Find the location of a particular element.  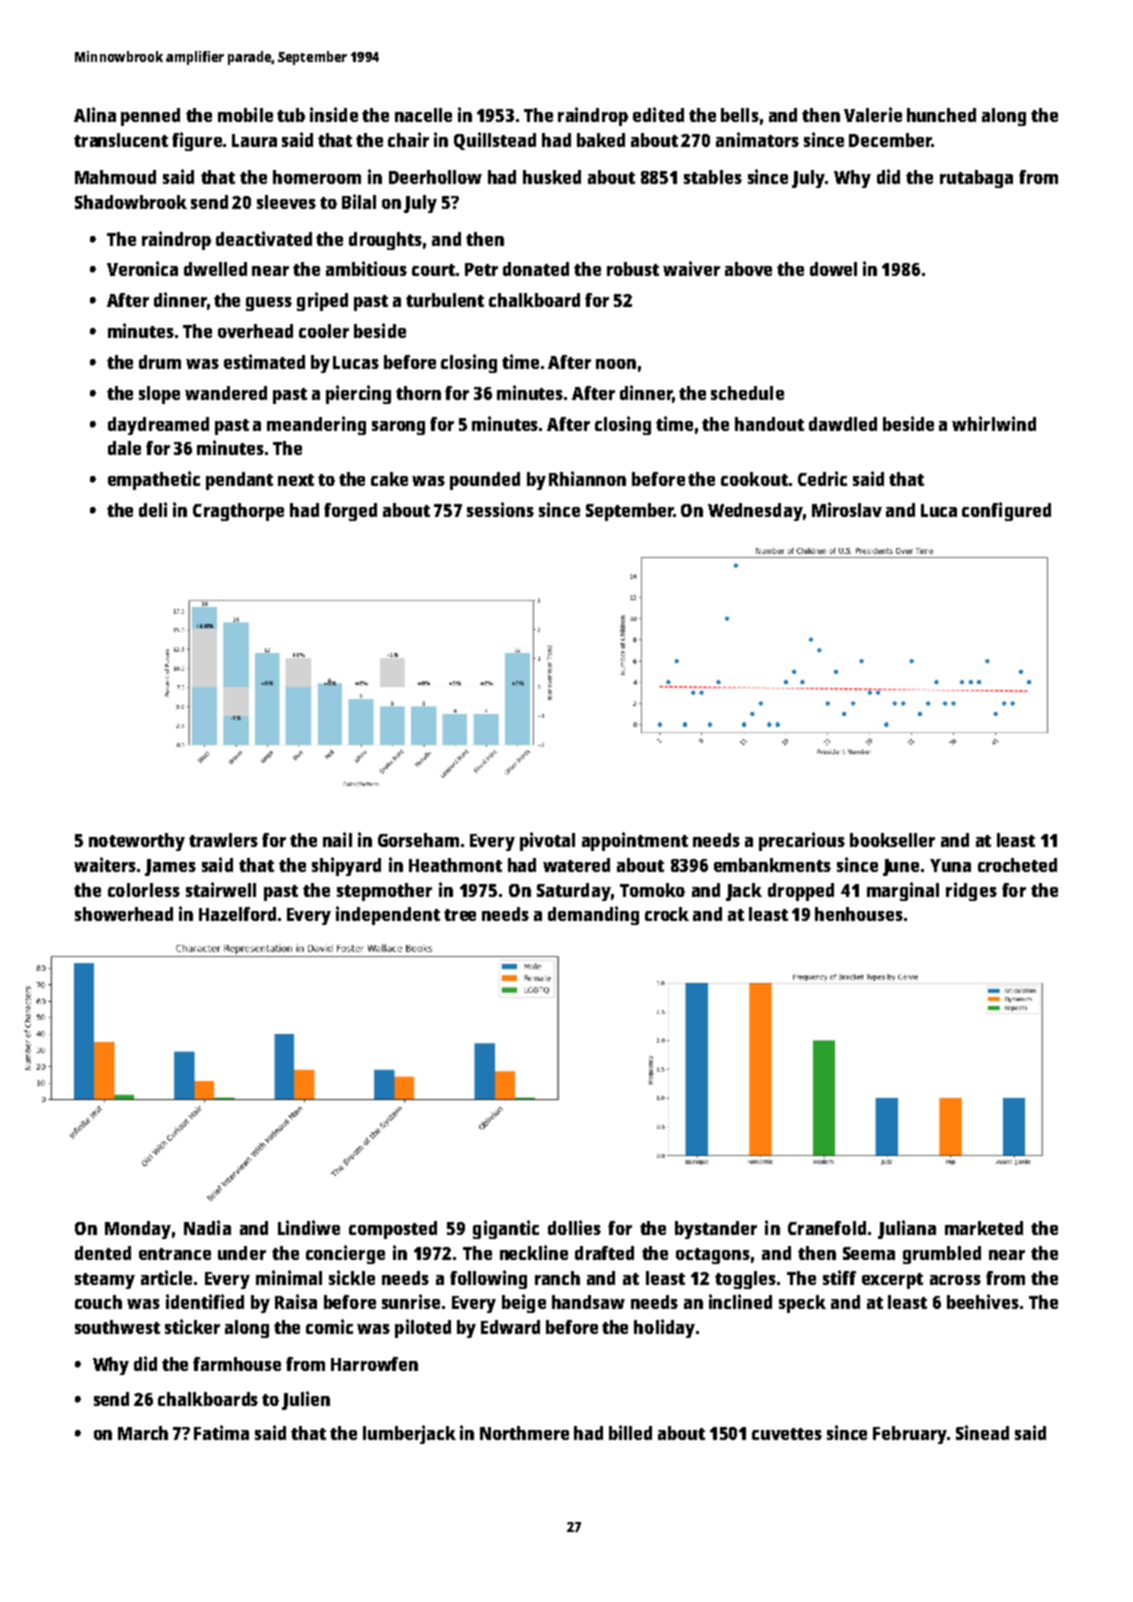

Miroslav is located at coordinates (847, 509).
